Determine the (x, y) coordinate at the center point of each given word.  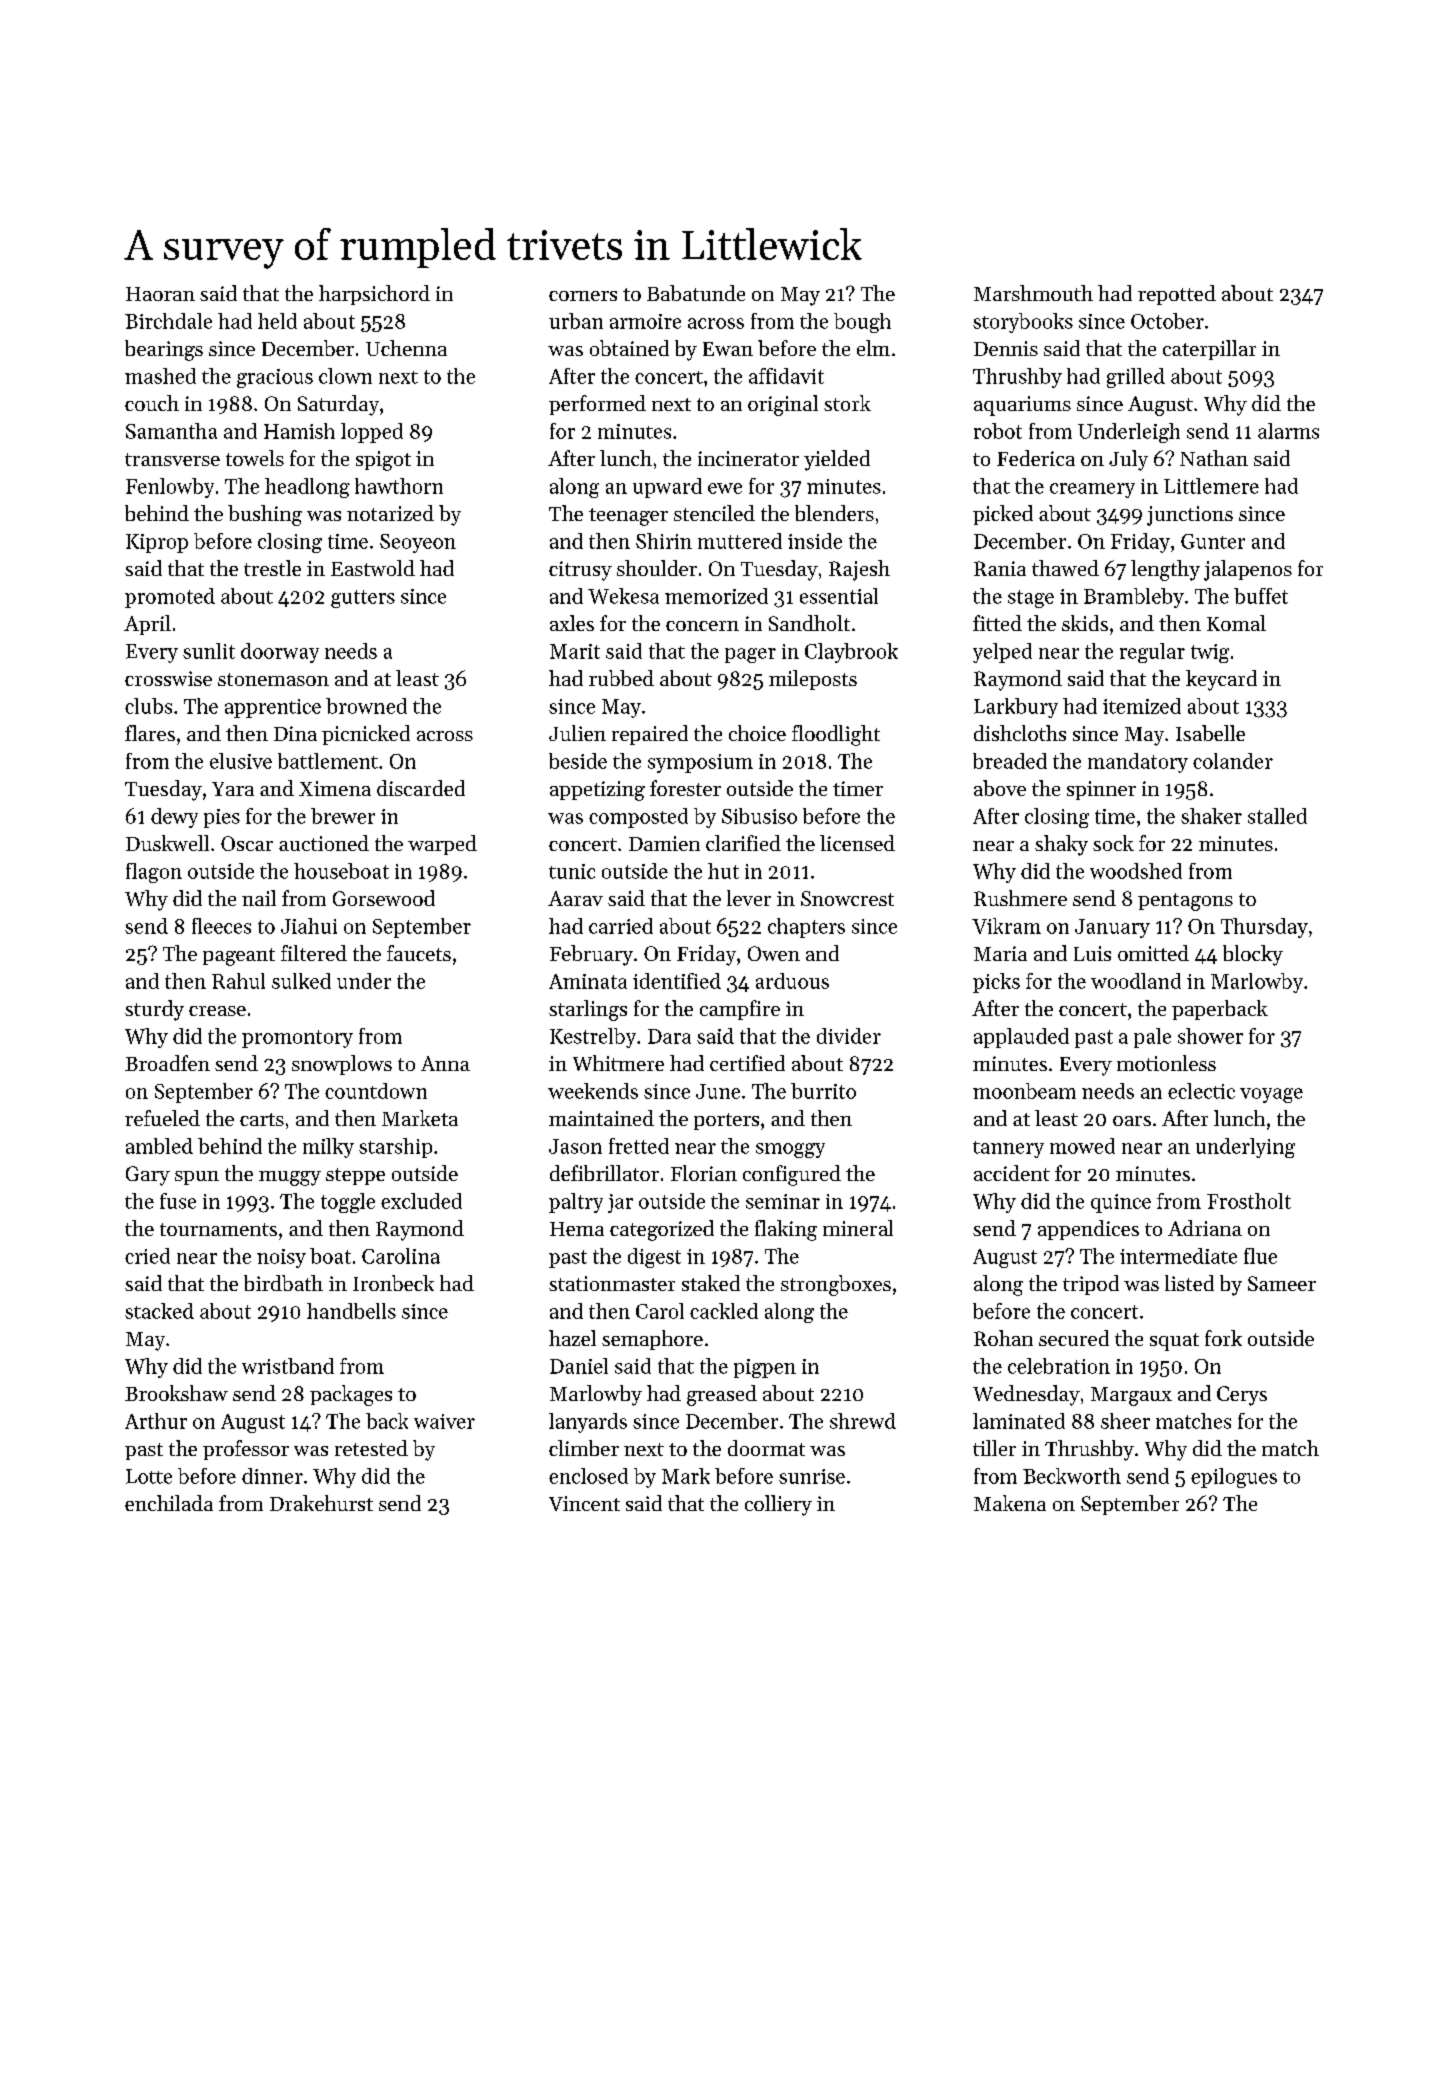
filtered (314, 953)
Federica (1036, 458)
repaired (650, 735)
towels (255, 458)
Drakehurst (321, 1503)
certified (747, 1063)
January (1112, 928)
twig (1210, 653)
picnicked (366, 735)
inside (815, 541)
